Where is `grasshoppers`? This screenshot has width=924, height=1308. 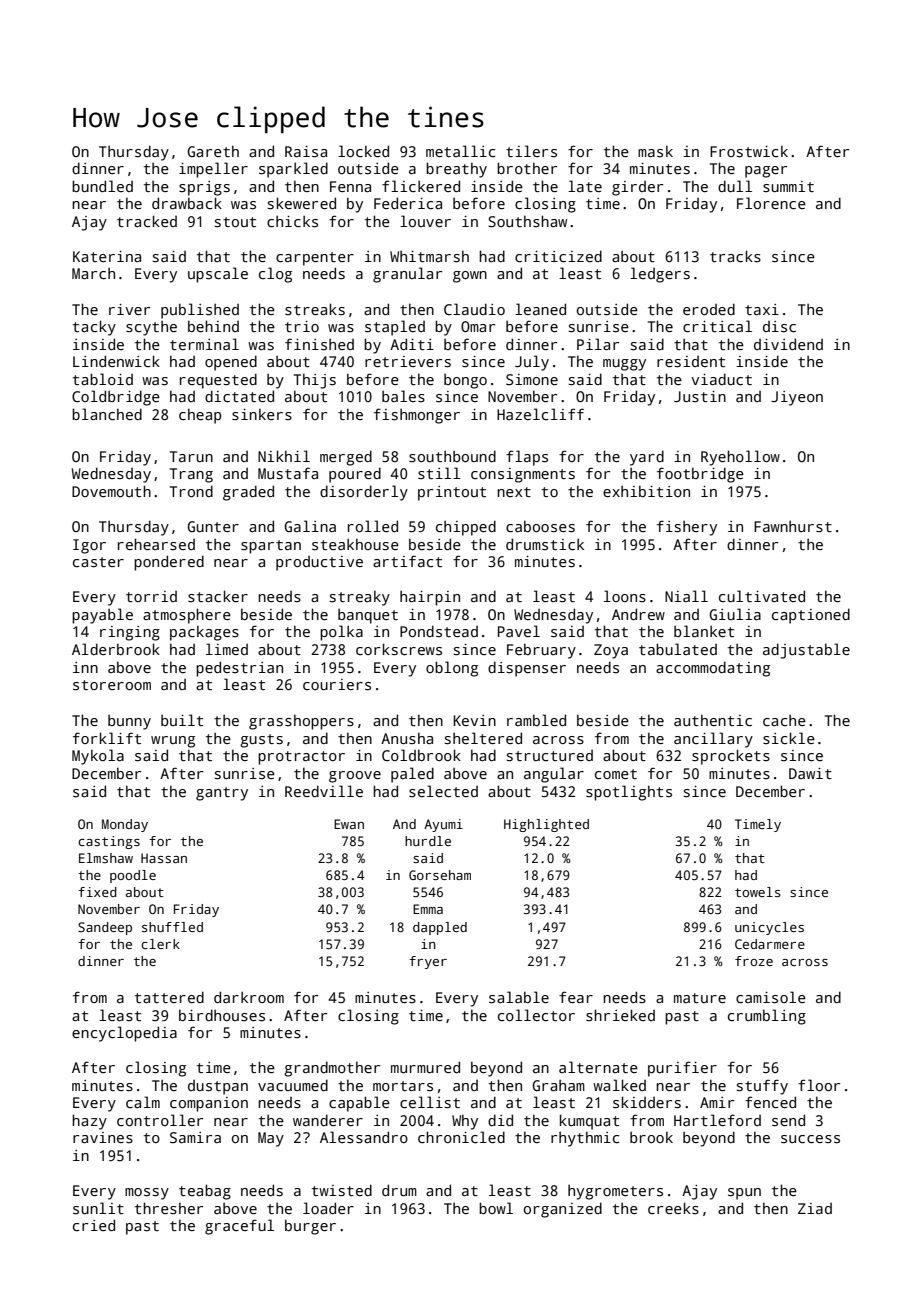 grasshoppers is located at coordinates (301, 722).
